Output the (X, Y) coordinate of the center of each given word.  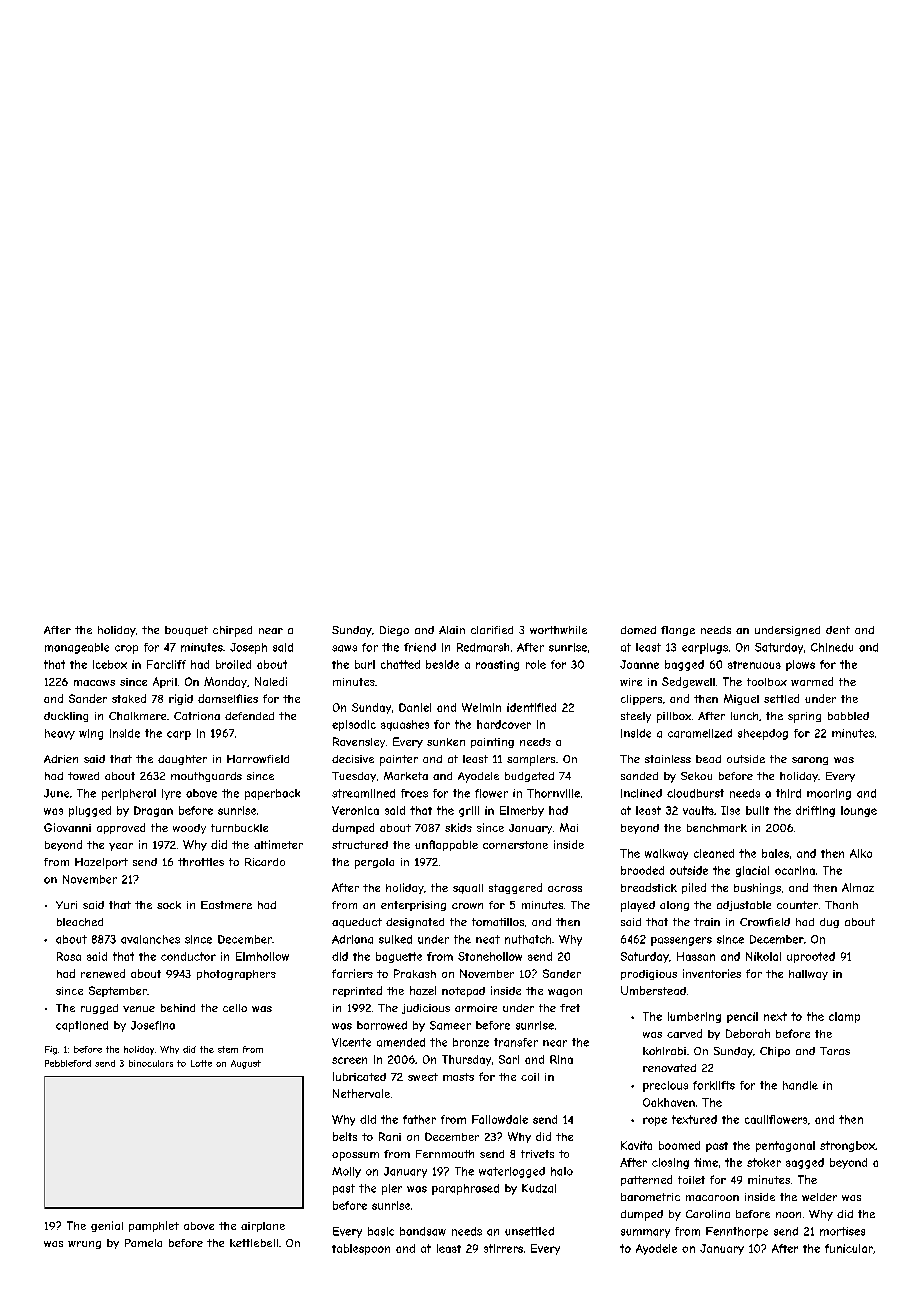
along (674, 906)
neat (488, 939)
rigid (181, 699)
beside (442, 664)
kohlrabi (664, 1051)
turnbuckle (239, 828)
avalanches (150, 939)
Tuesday (354, 777)
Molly (346, 1172)
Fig (51, 1050)
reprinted (357, 991)
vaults (698, 810)
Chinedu (832, 647)
